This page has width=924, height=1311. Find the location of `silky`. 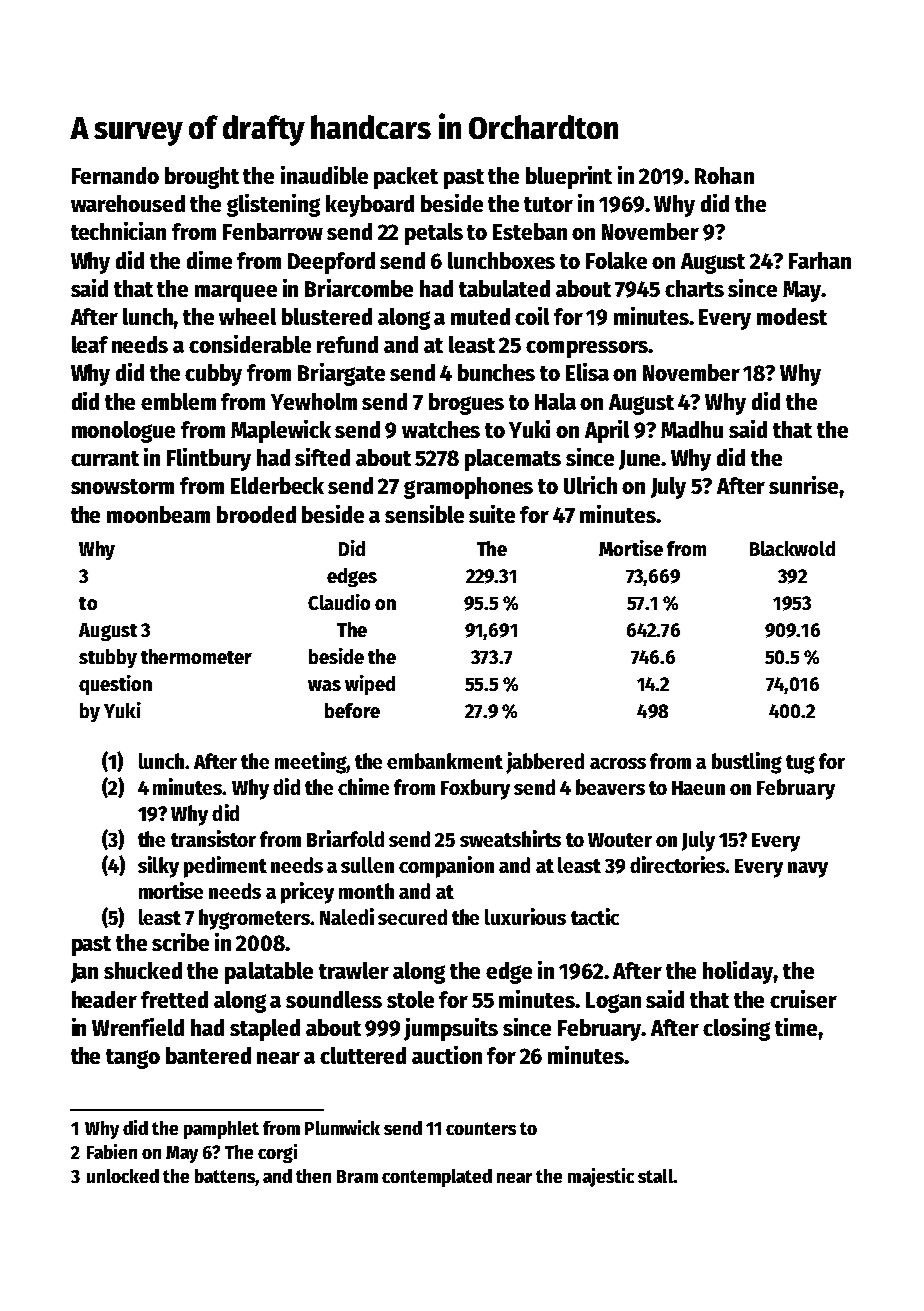

silky is located at coordinates (158, 867).
